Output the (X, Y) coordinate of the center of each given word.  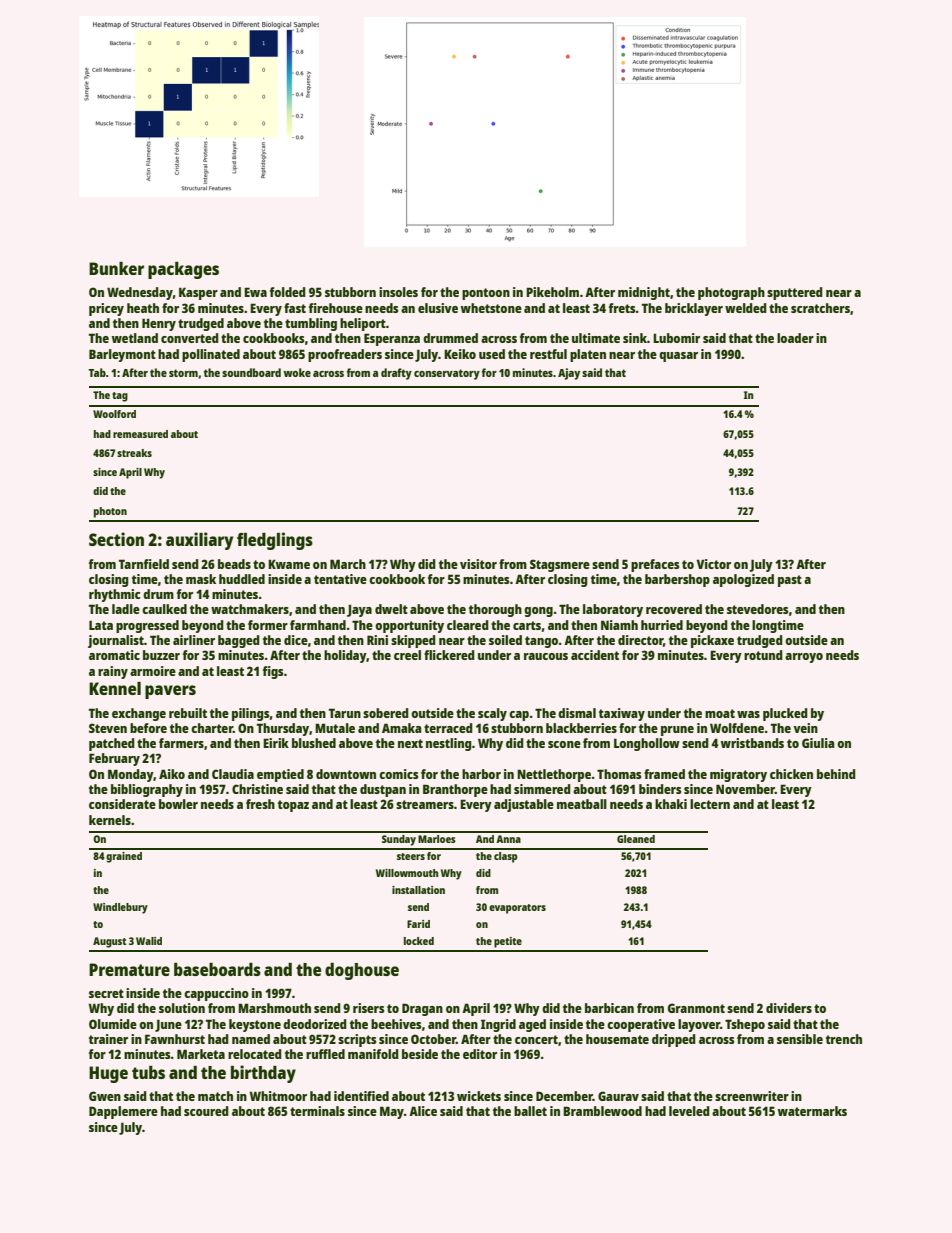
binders (660, 789)
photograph (731, 293)
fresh (260, 804)
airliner (194, 640)
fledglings (275, 541)
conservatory (447, 374)
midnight (644, 293)
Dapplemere (123, 1112)
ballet (530, 1111)
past (790, 581)
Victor (714, 564)
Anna (508, 839)
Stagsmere (560, 565)
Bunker (116, 268)
